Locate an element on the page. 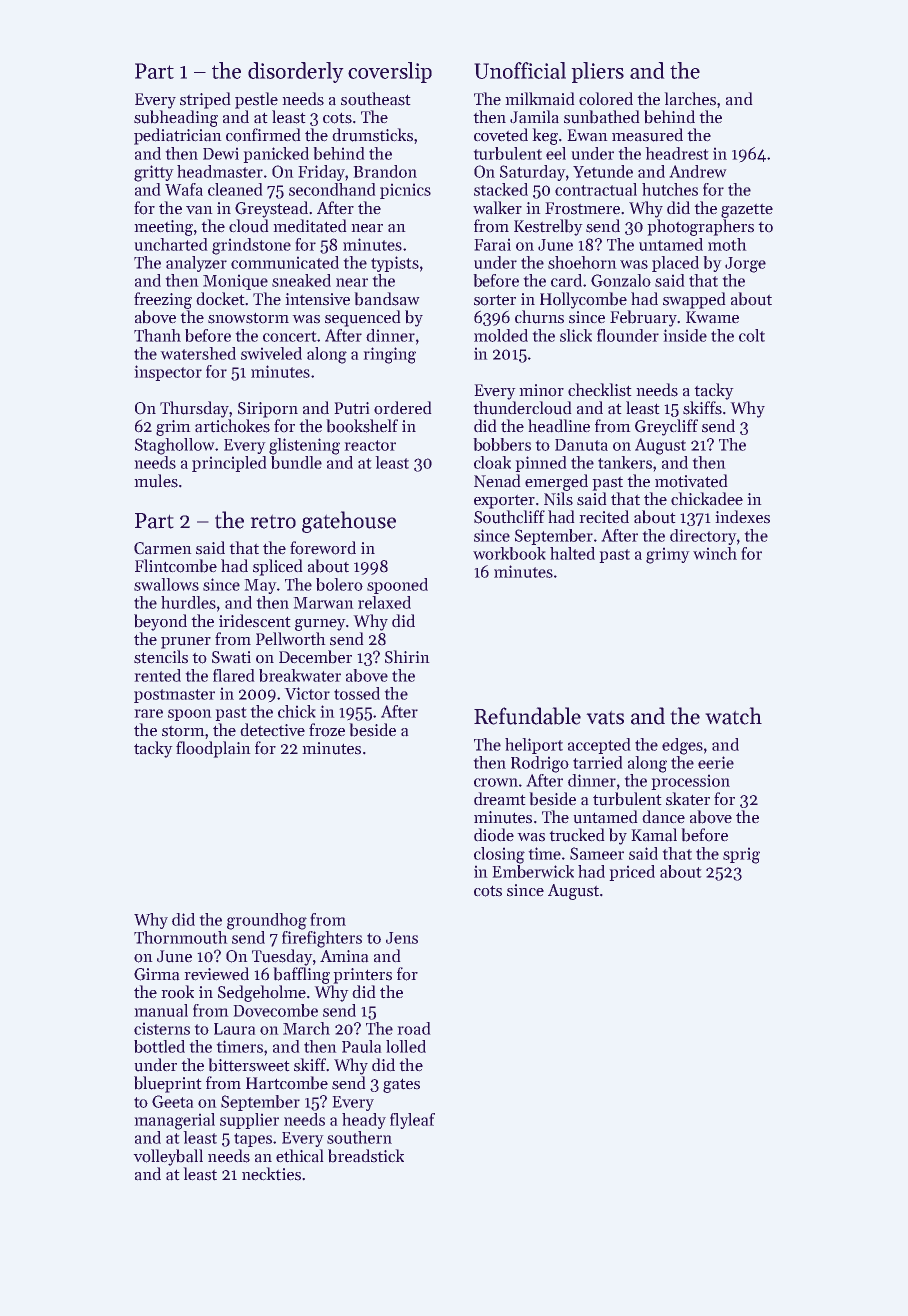 The height and width of the image is (1316, 908). Unofficial is located at coordinates (520, 70).
